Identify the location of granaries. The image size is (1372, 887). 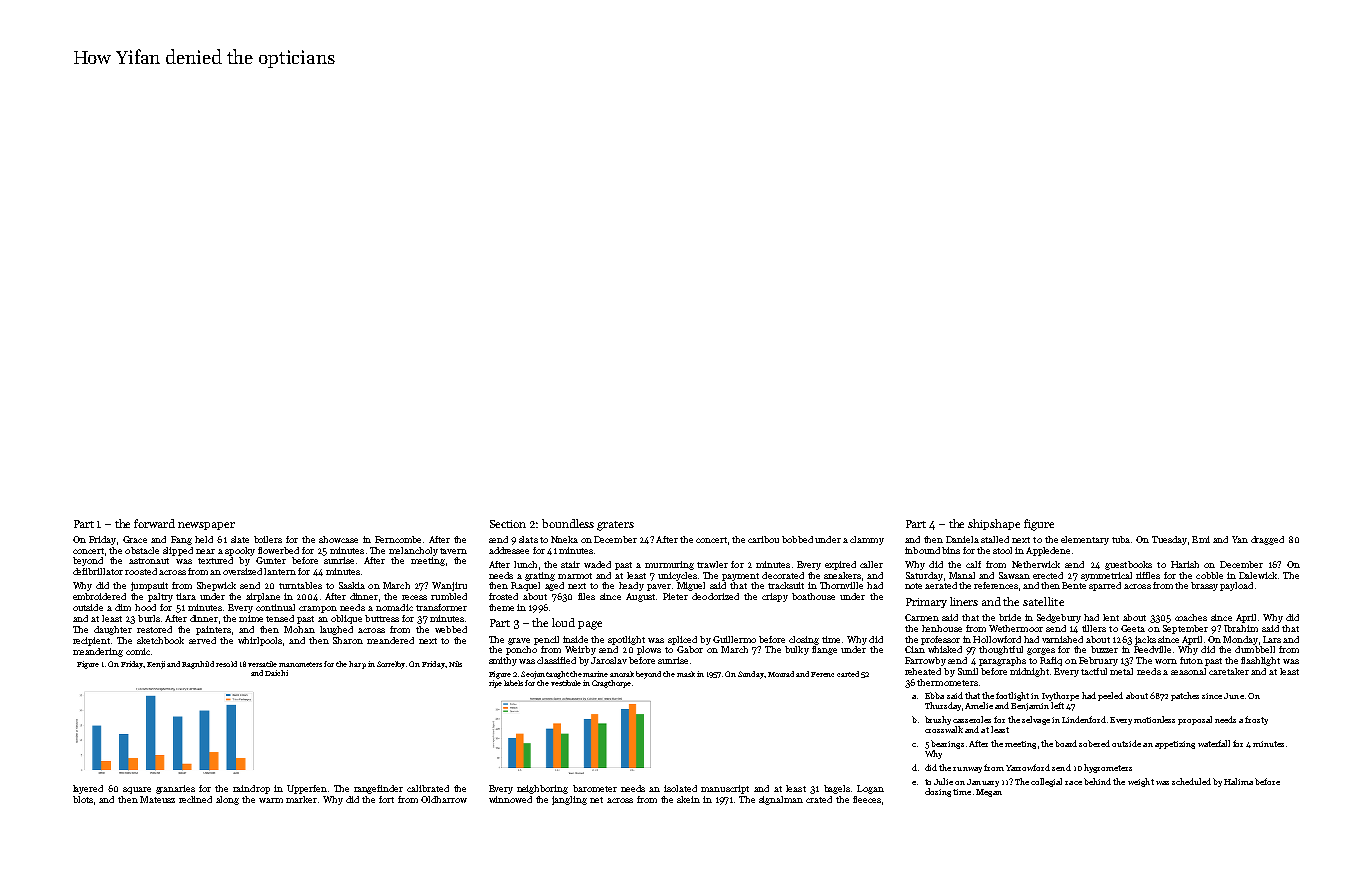
(175, 789).
